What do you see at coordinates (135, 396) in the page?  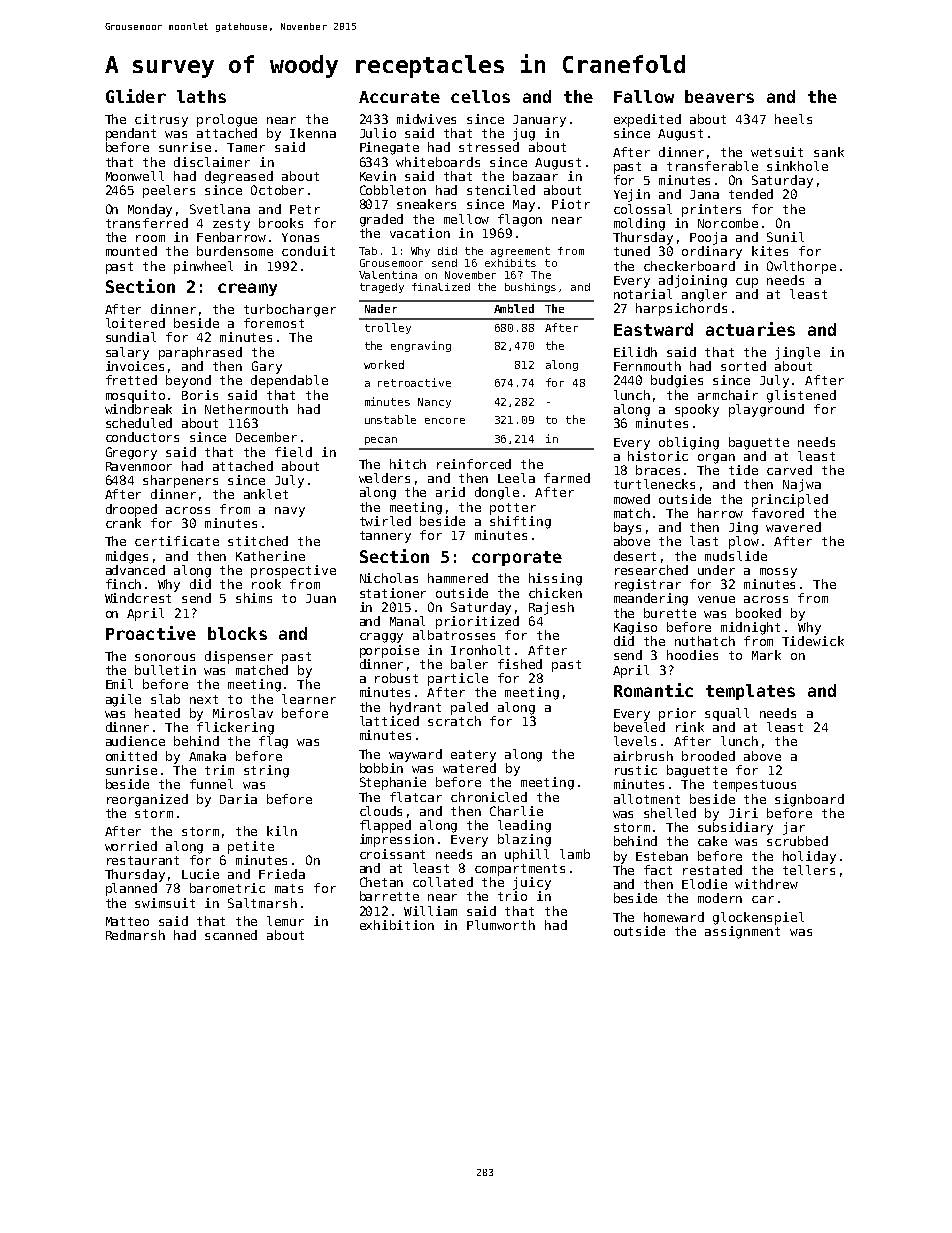 I see `mosquito` at bounding box center [135, 396].
